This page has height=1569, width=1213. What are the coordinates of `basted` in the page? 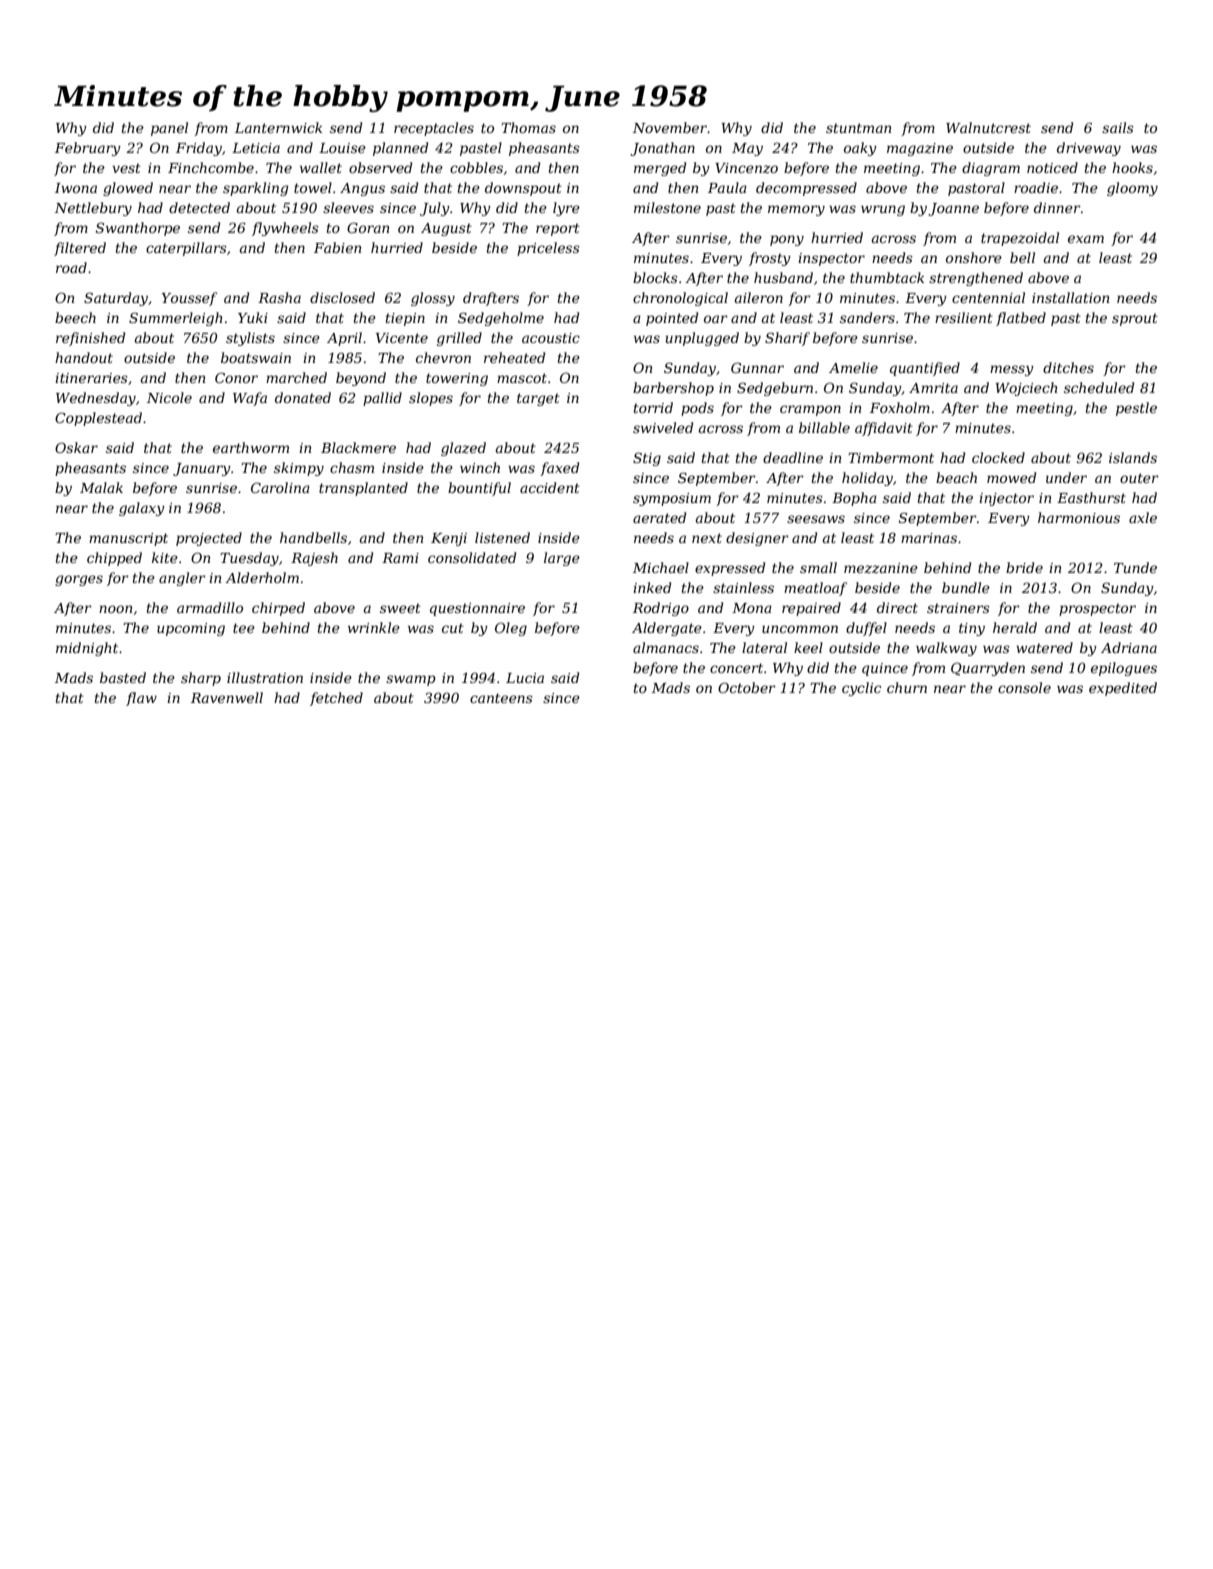 It's located at (123, 677).
